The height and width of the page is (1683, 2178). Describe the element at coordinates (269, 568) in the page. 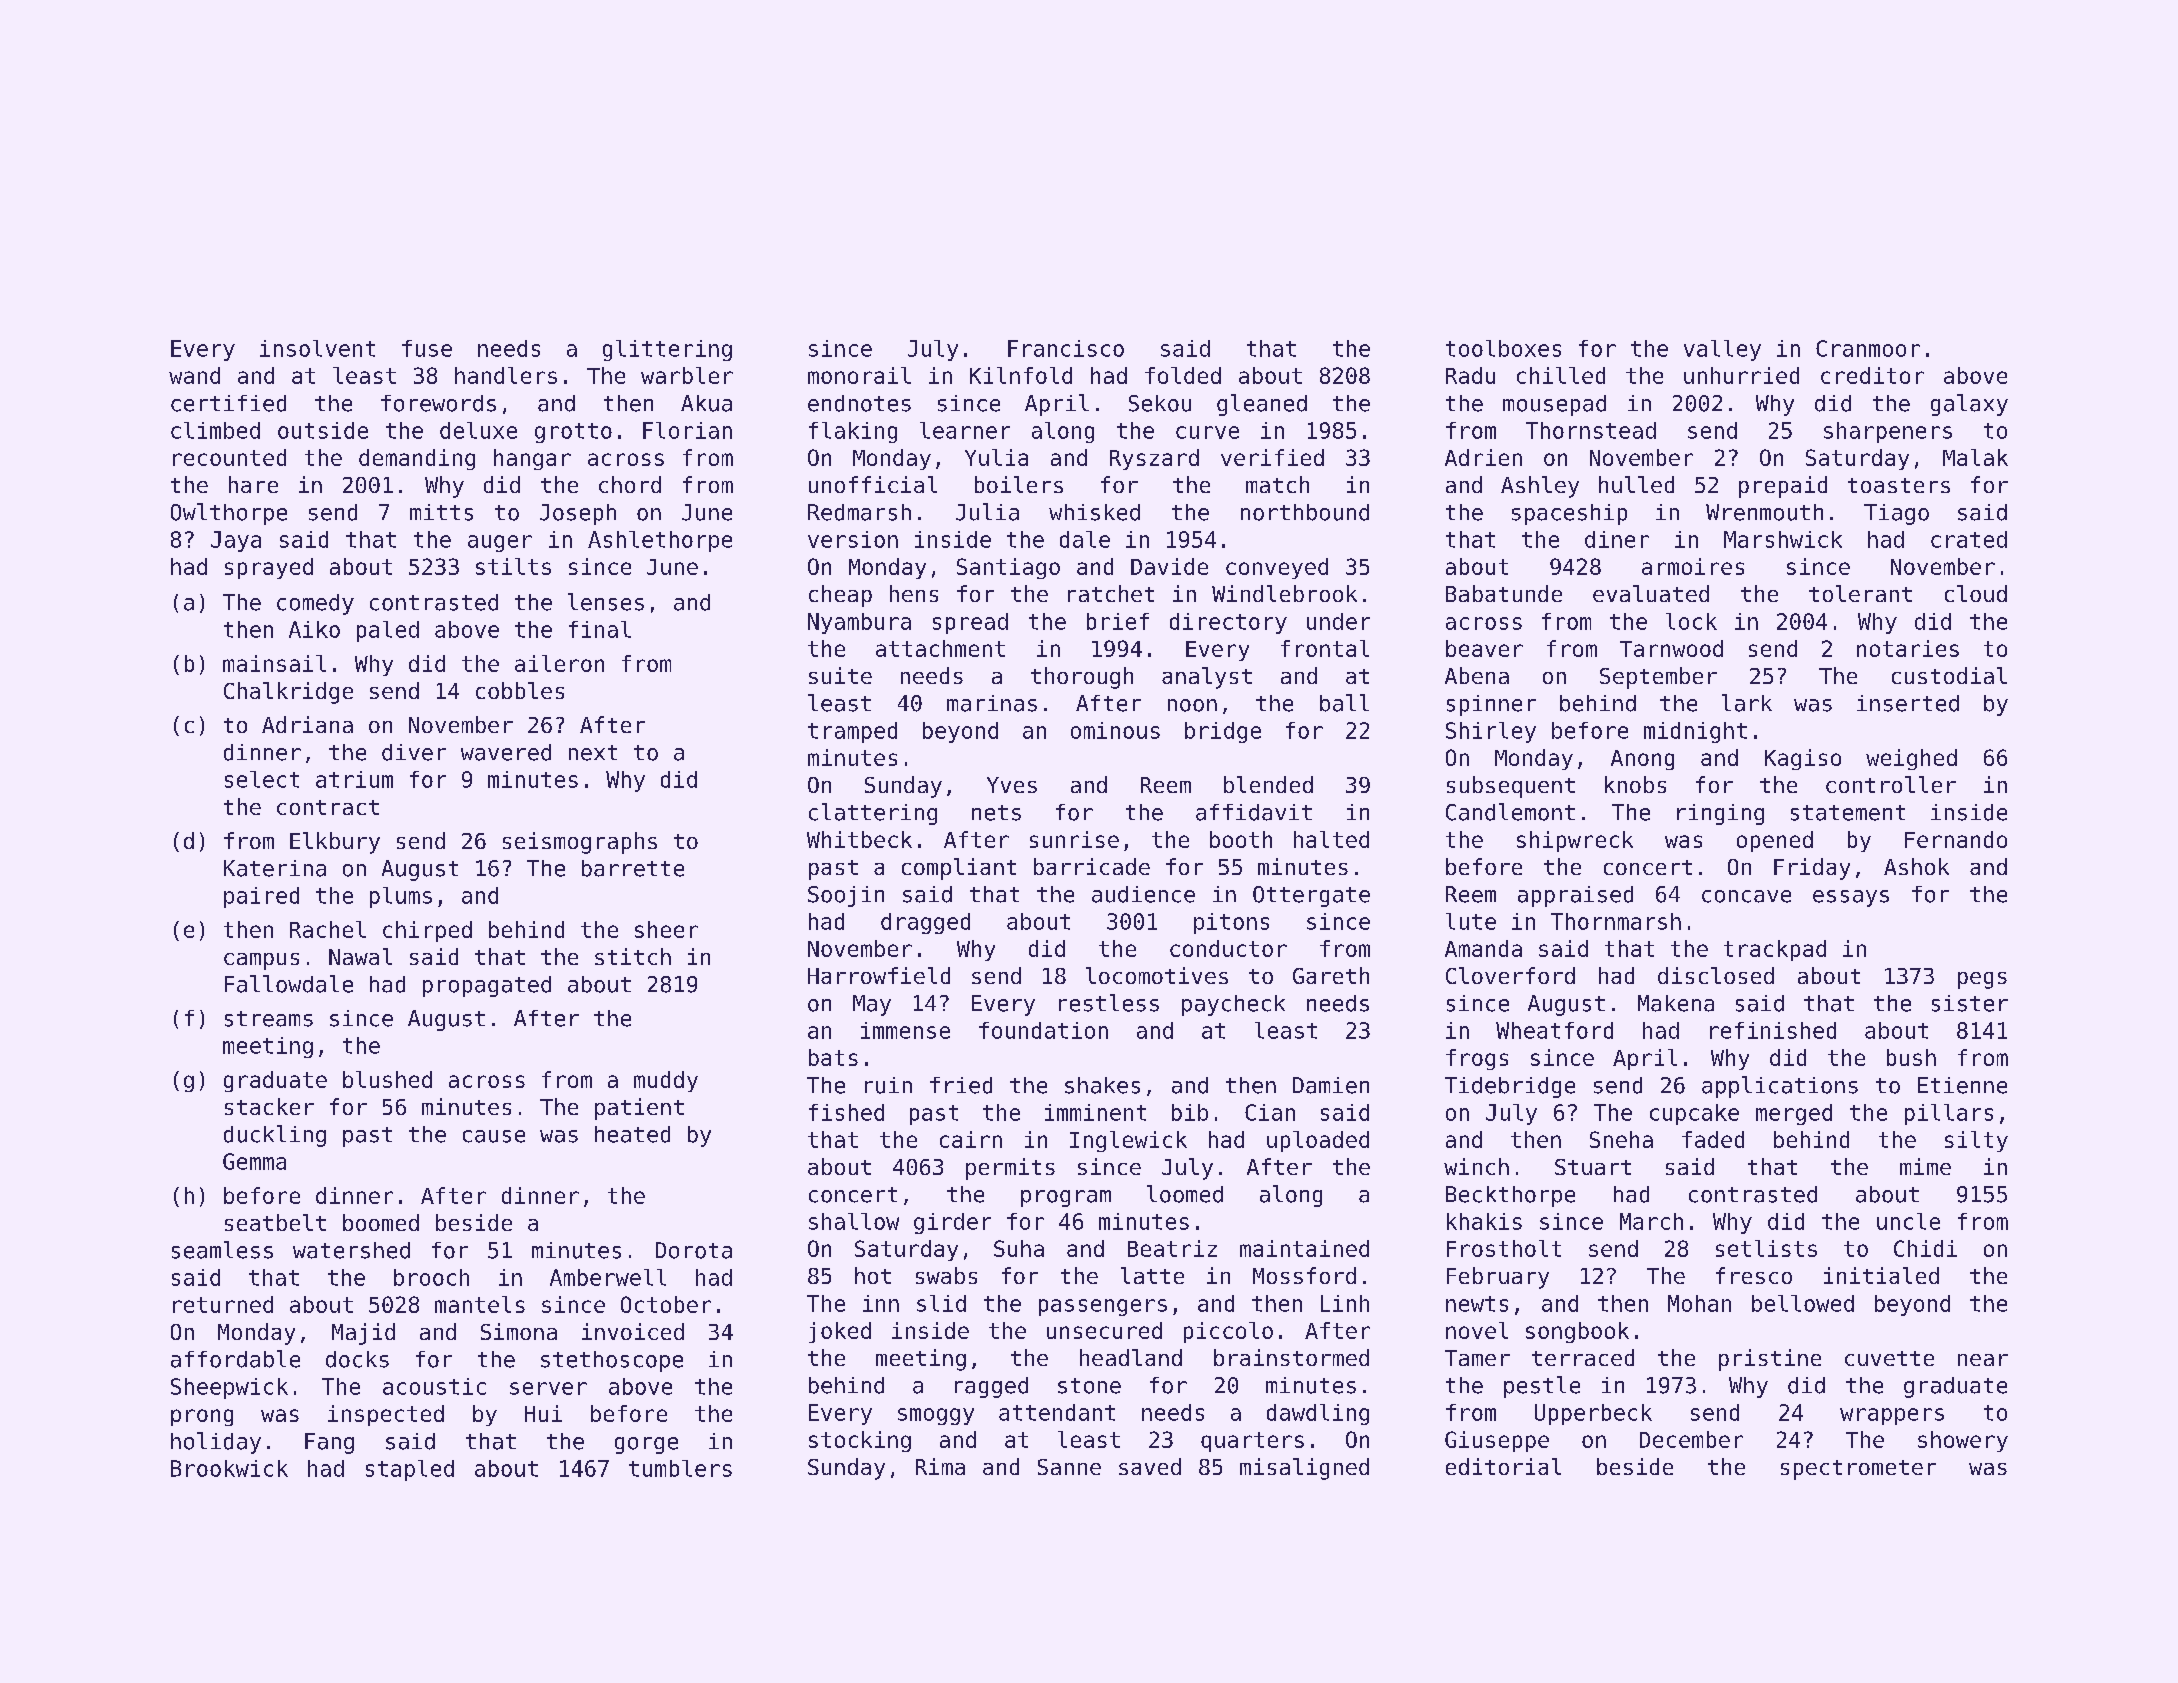

I see `sprayed` at that location.
